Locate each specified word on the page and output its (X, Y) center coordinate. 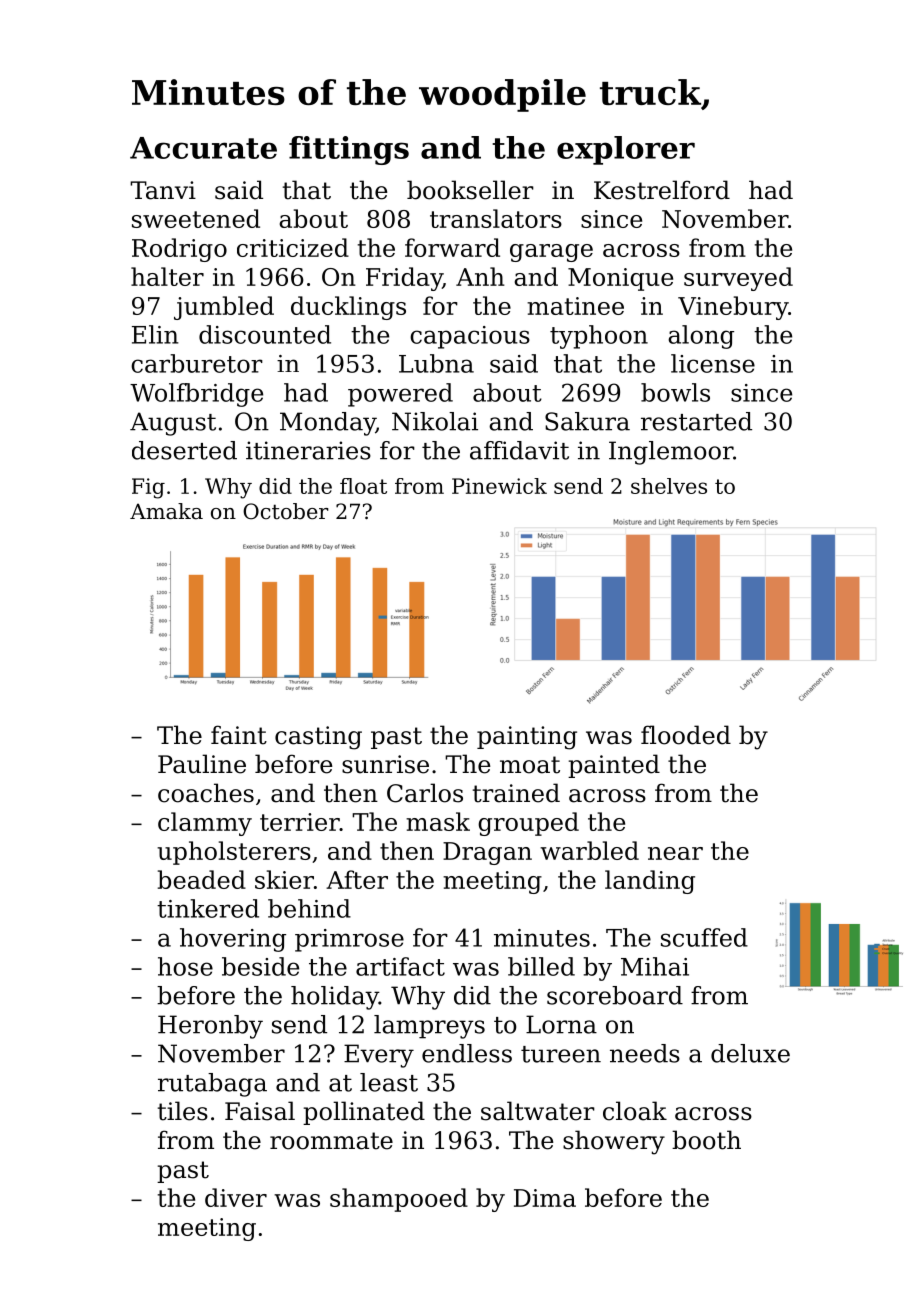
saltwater (538, 1111)
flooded (686, 735)
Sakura (587, 421)
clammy (205, 824)
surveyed (738, 279)
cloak (635, 1111)
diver (236, 1197)
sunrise (385, 764)
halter (167, 276)
